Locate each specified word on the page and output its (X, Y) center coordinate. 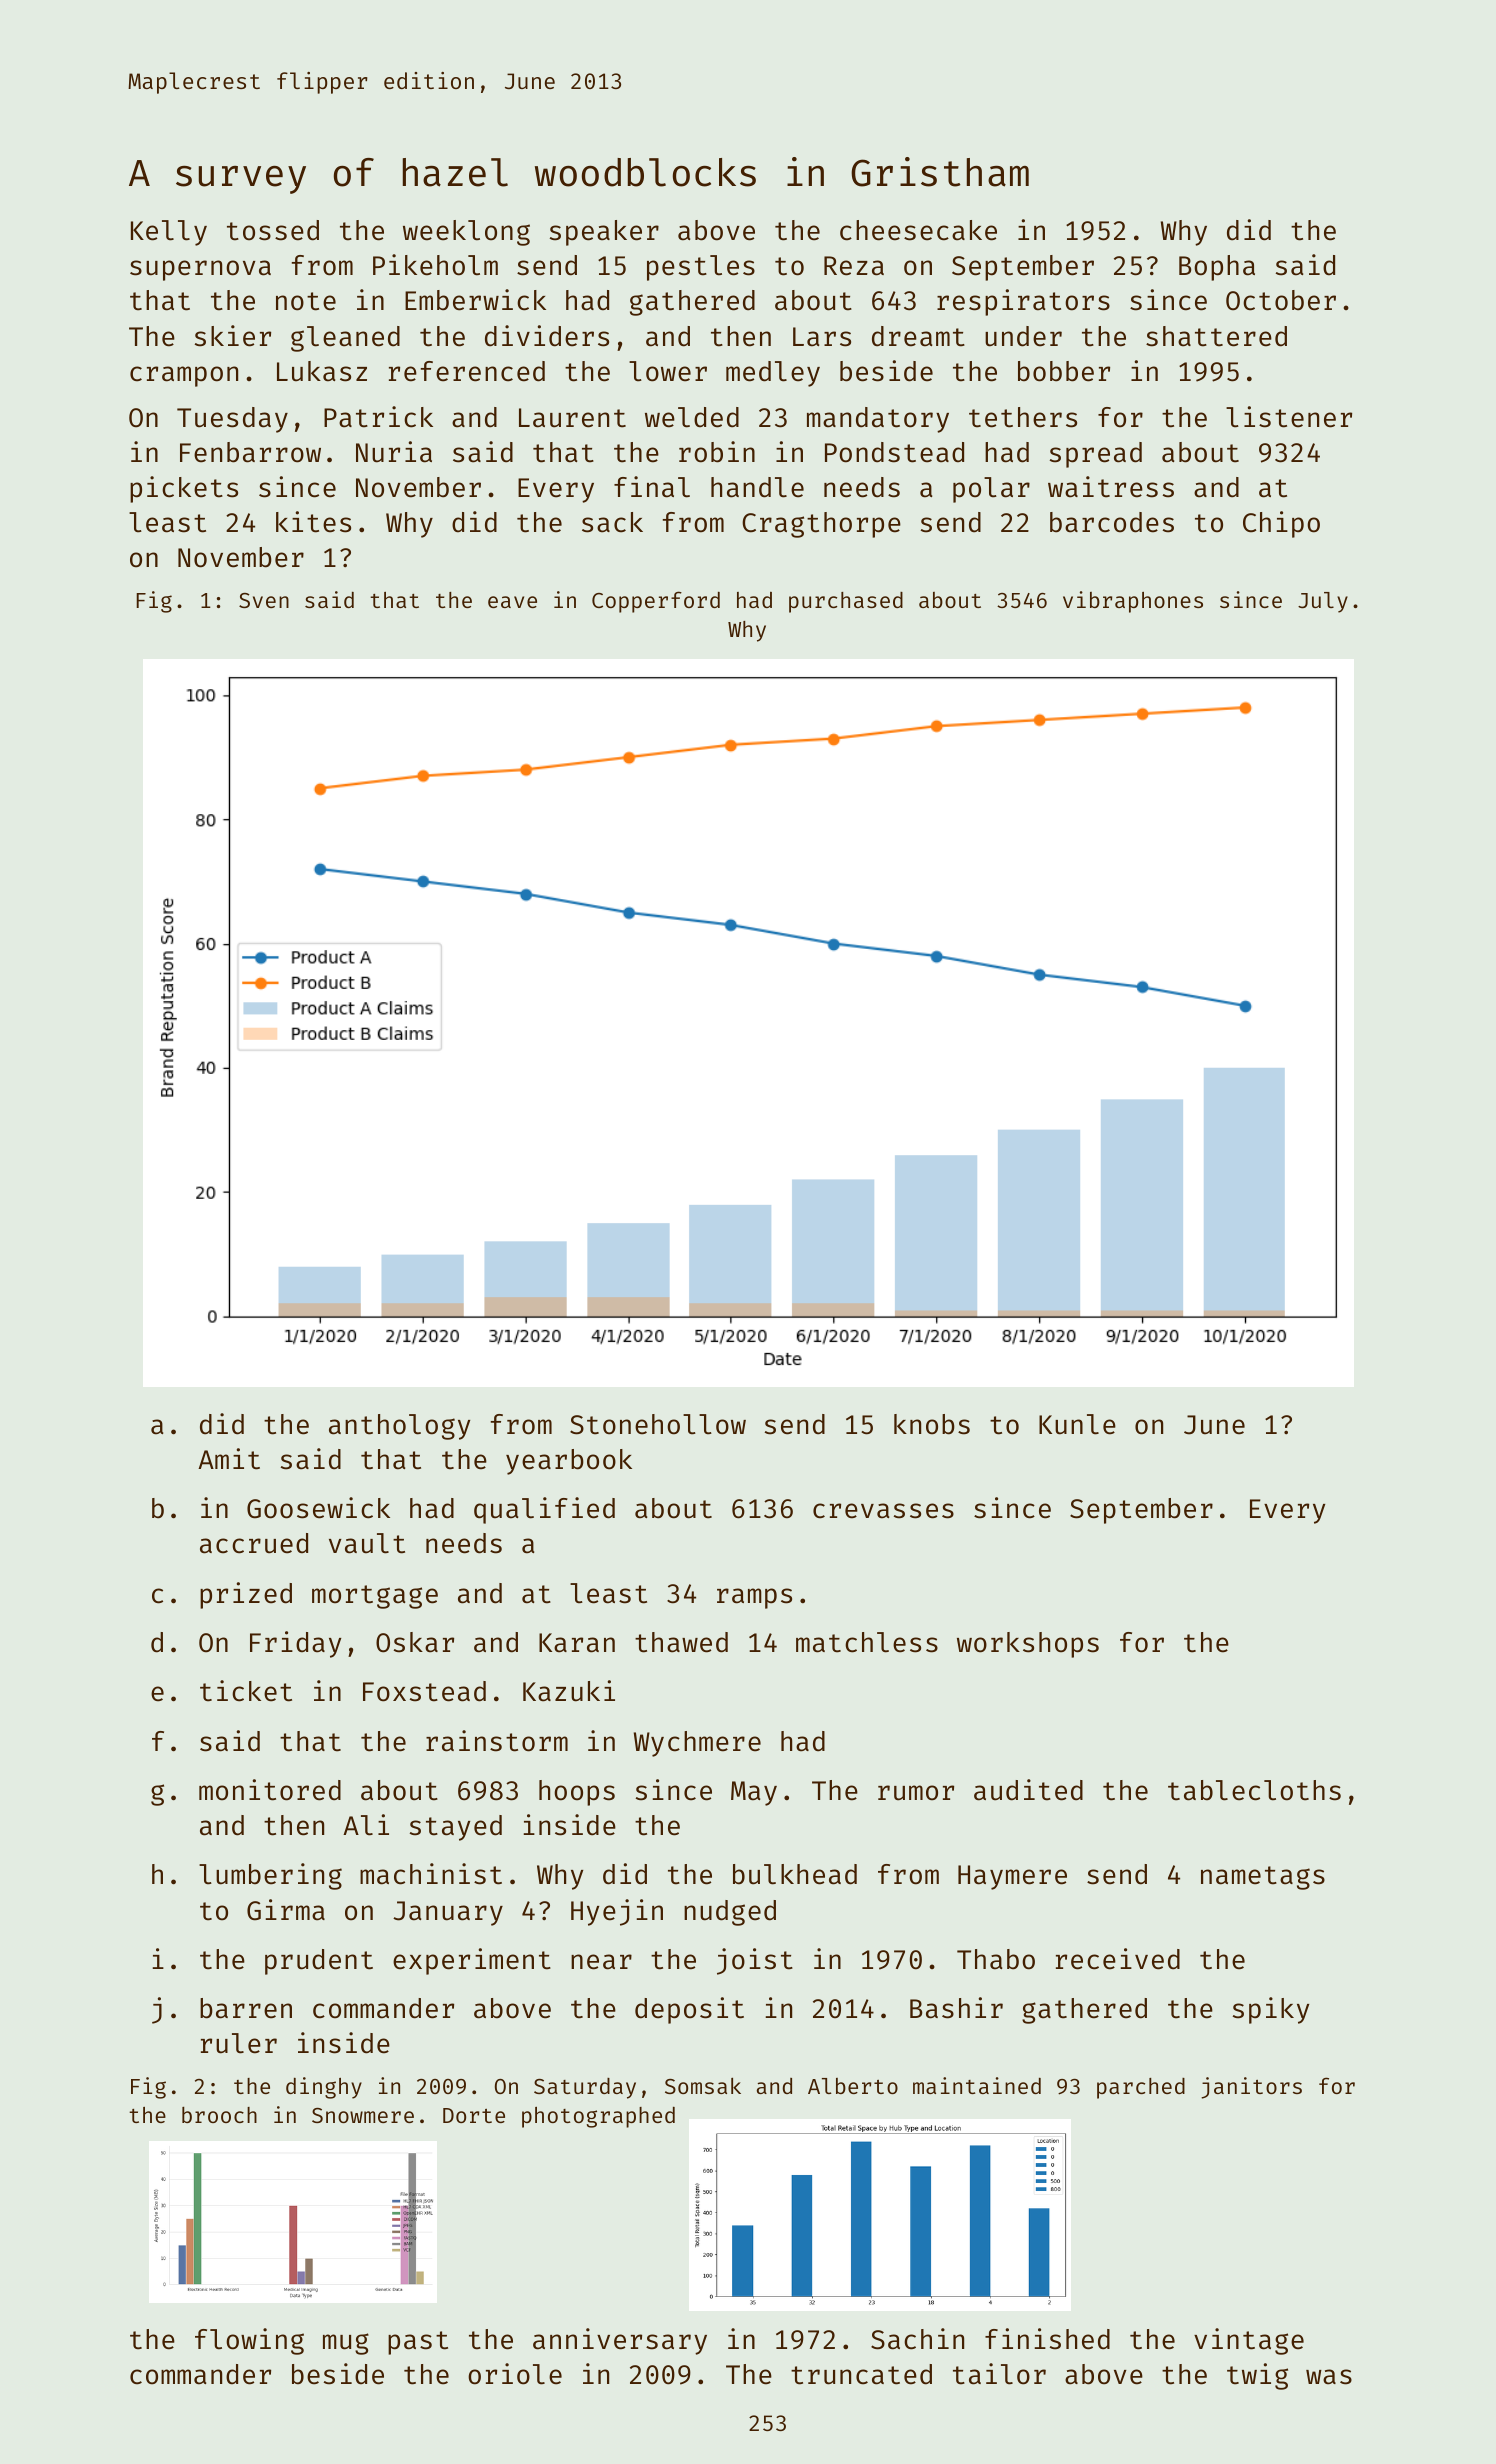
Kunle (1077, 1424)
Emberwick (475, 300)
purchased (846, 602)
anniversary (620, 2341)
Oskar (415, 1642)
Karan (577, 1643)
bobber (1064, 371)
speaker (604, 233)
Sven (264, 600)
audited (1028, 1790)
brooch (219, 2115)
